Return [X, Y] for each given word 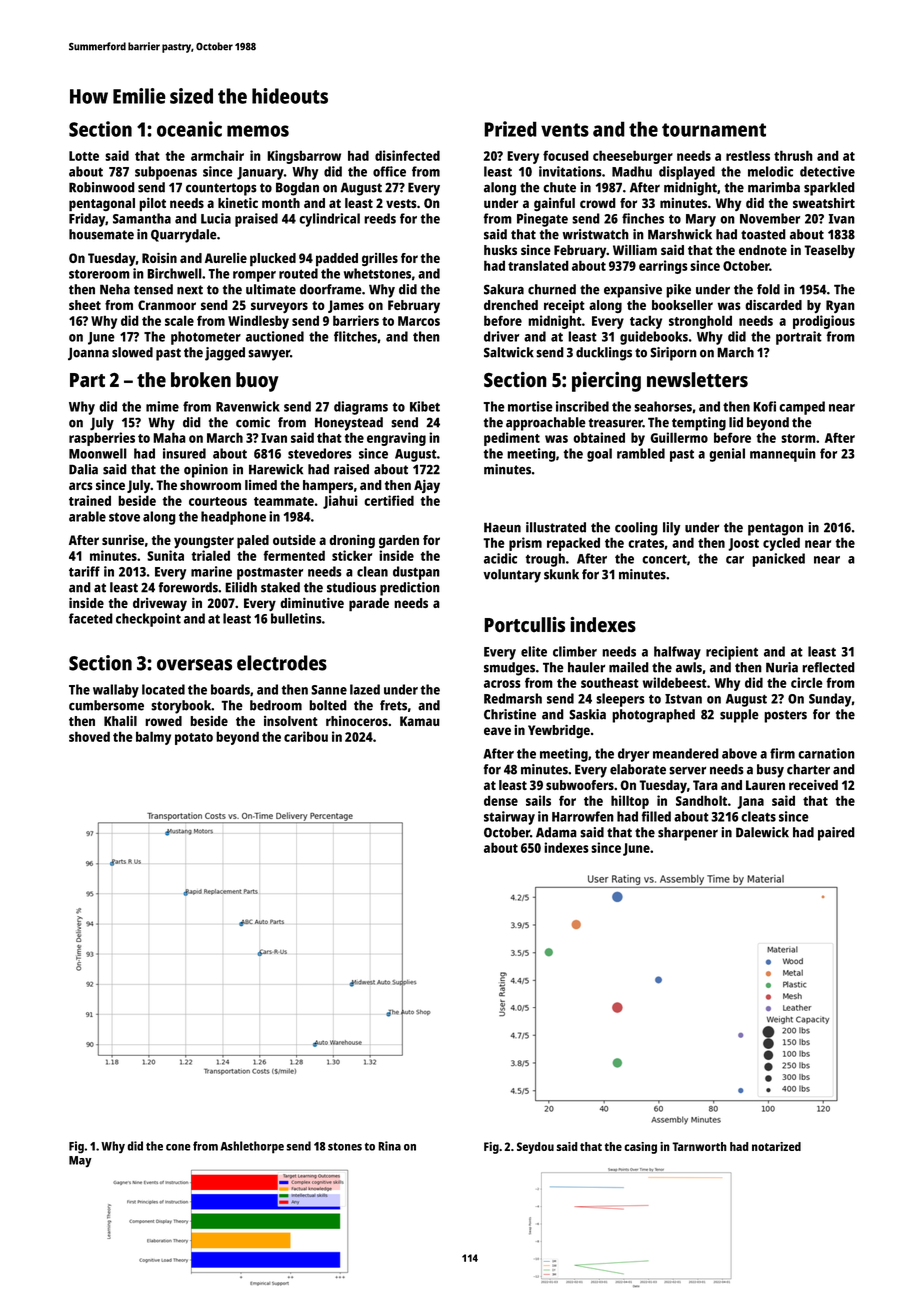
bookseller [682, 305]
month [281, 203]
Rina [389, 1146]
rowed [163, 721]
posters [785, 716]
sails [538, 800]
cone [178, 1147]
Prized [510, 129]
